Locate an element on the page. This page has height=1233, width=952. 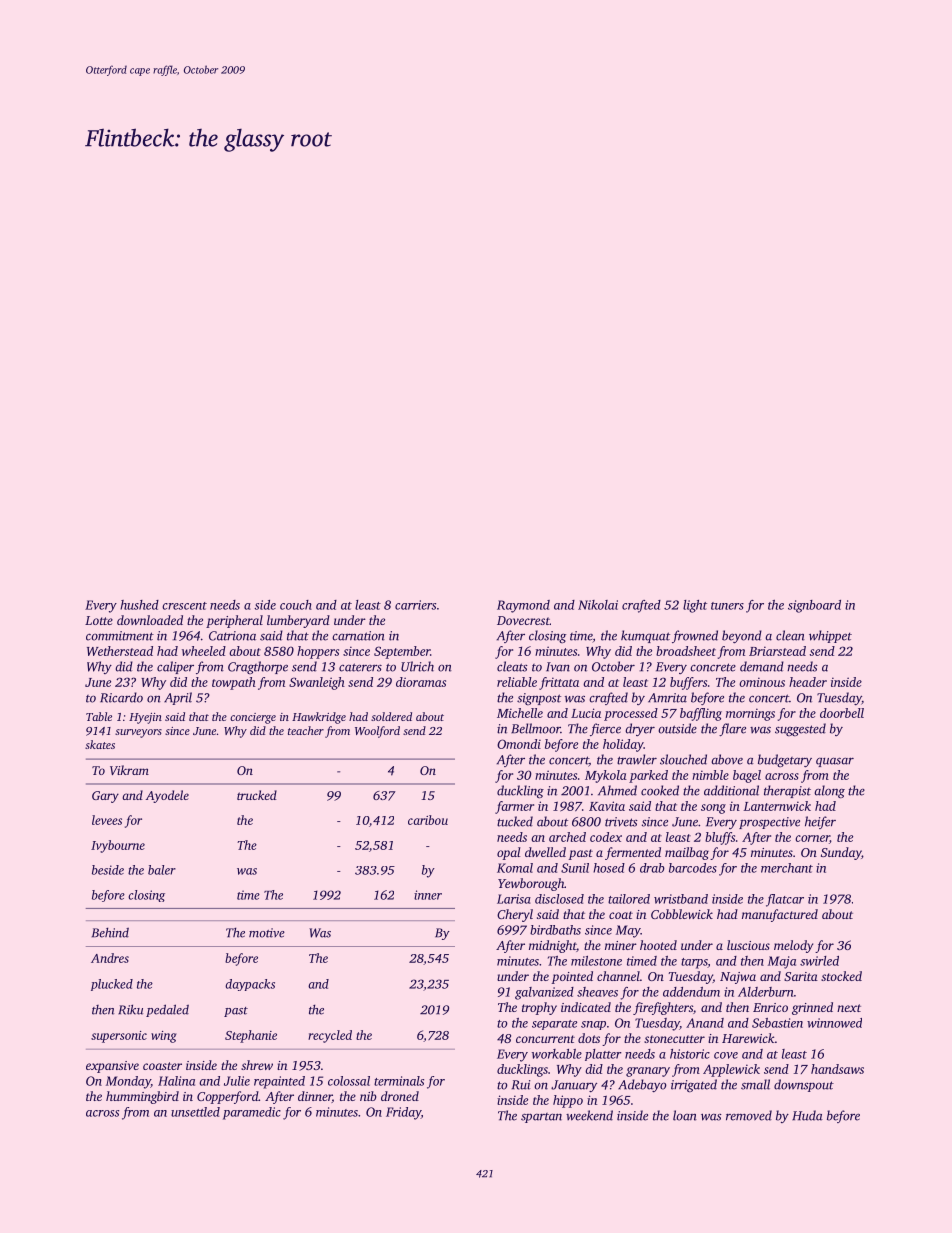
loan is located at coordinates (685, 1115).
